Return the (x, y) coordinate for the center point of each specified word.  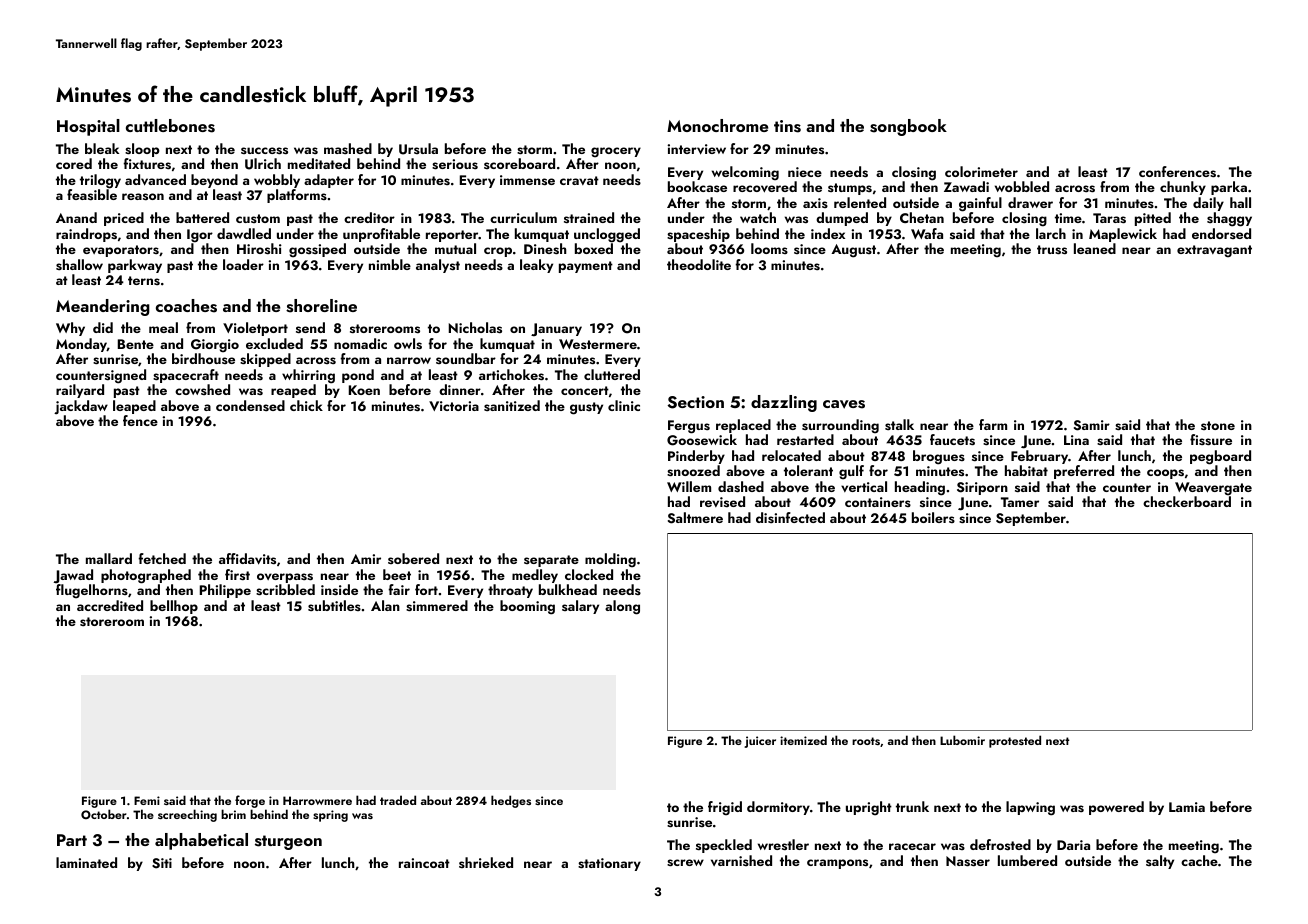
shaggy (1229, 219)
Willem (689, 486)
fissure (1211, 440)
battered (202, 217)
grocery (616, 152)
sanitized (512, 405)
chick (306, 405)
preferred (1084, 472)
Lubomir (962, 740)
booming (527, 607)
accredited (110, 605)
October (104, 814)
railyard (80, 391)
